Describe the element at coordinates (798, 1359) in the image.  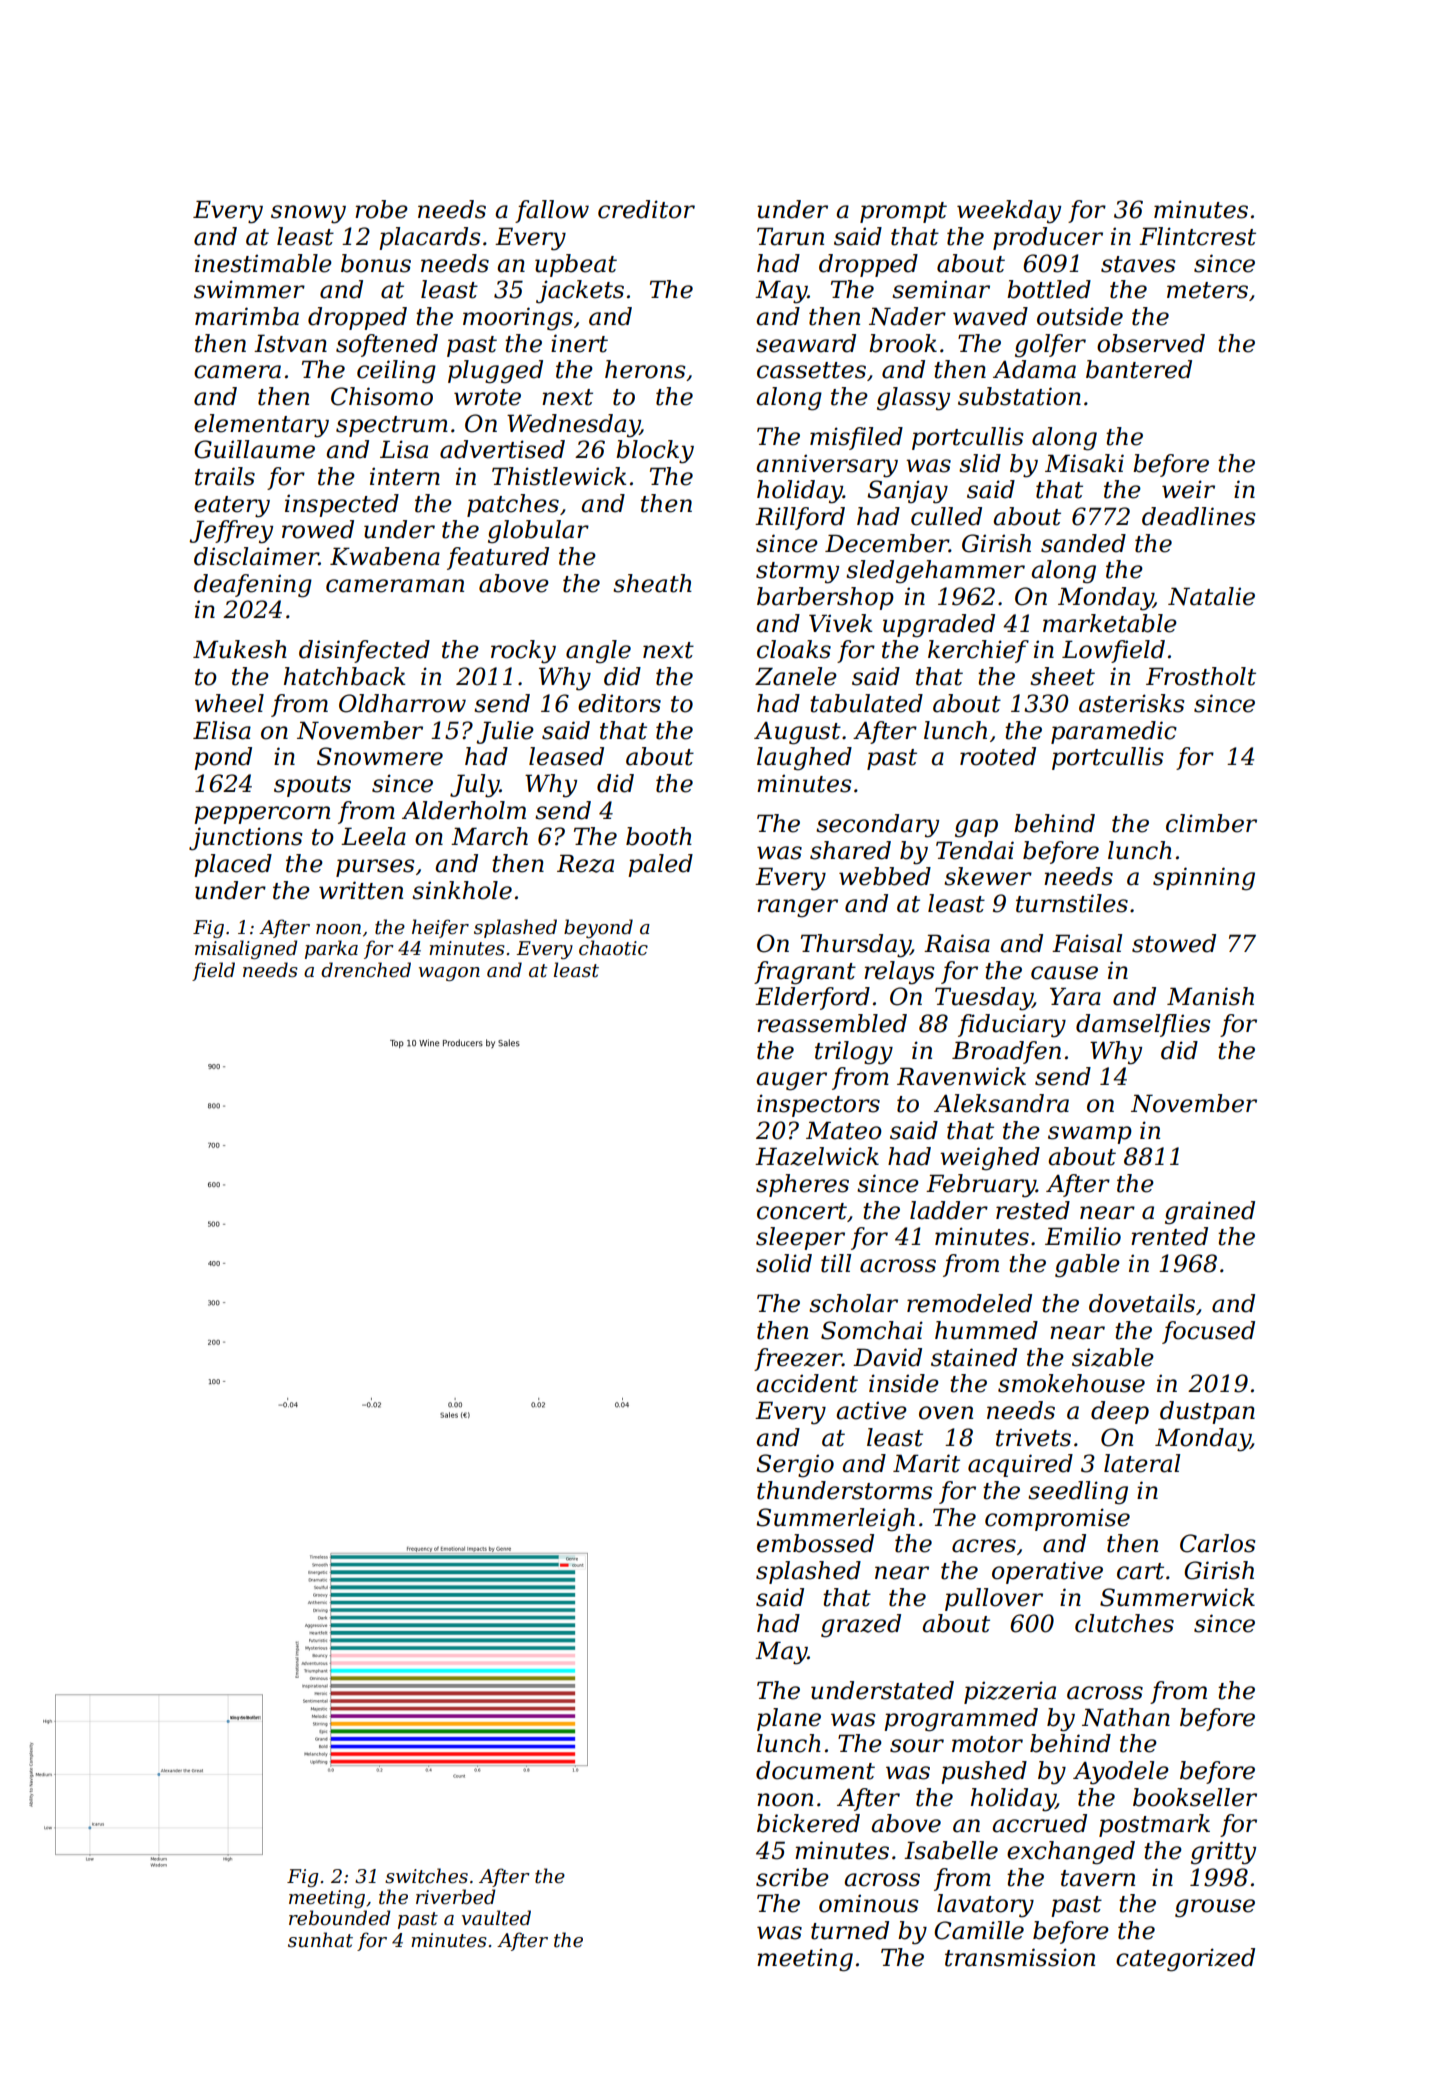
I see `freezer` at that location.
